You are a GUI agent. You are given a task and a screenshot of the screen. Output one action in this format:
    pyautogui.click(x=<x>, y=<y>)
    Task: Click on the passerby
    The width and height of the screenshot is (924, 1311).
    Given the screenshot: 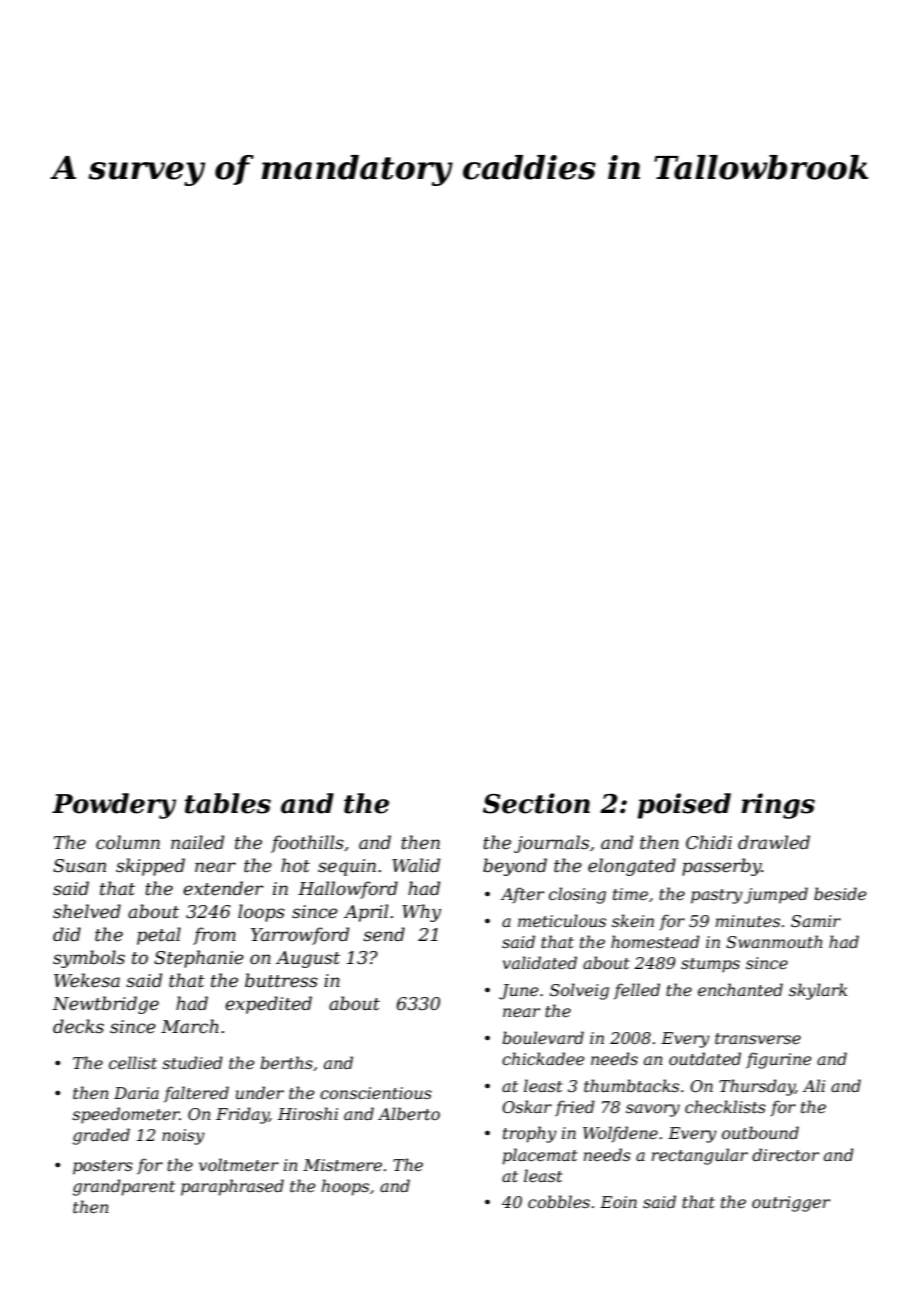 What is the action you would take?
    pyautogui.click(x=722, y=867)
